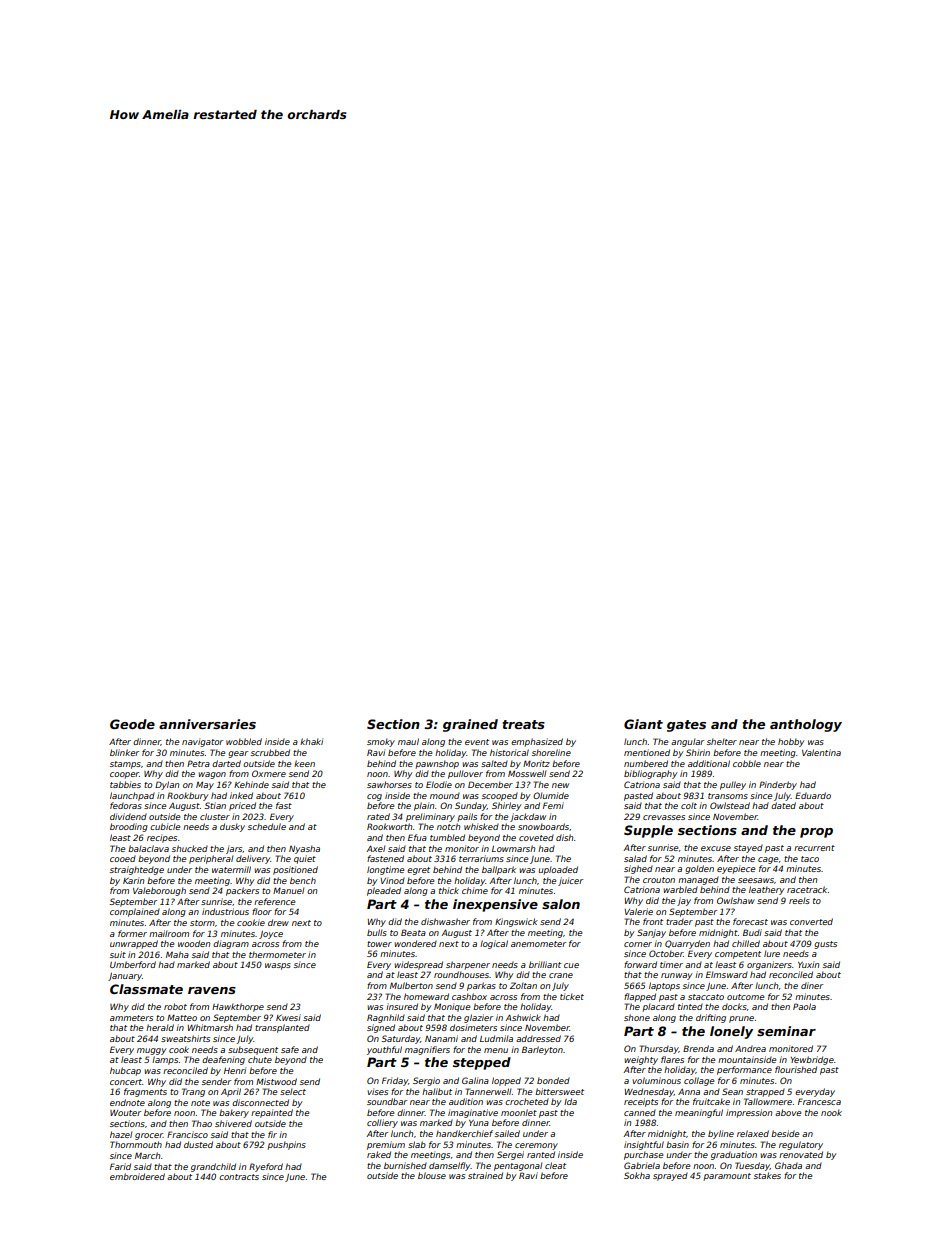 The height and width of the screenshot is (1233, 952). I want to click on grained, so click(470, 725).
